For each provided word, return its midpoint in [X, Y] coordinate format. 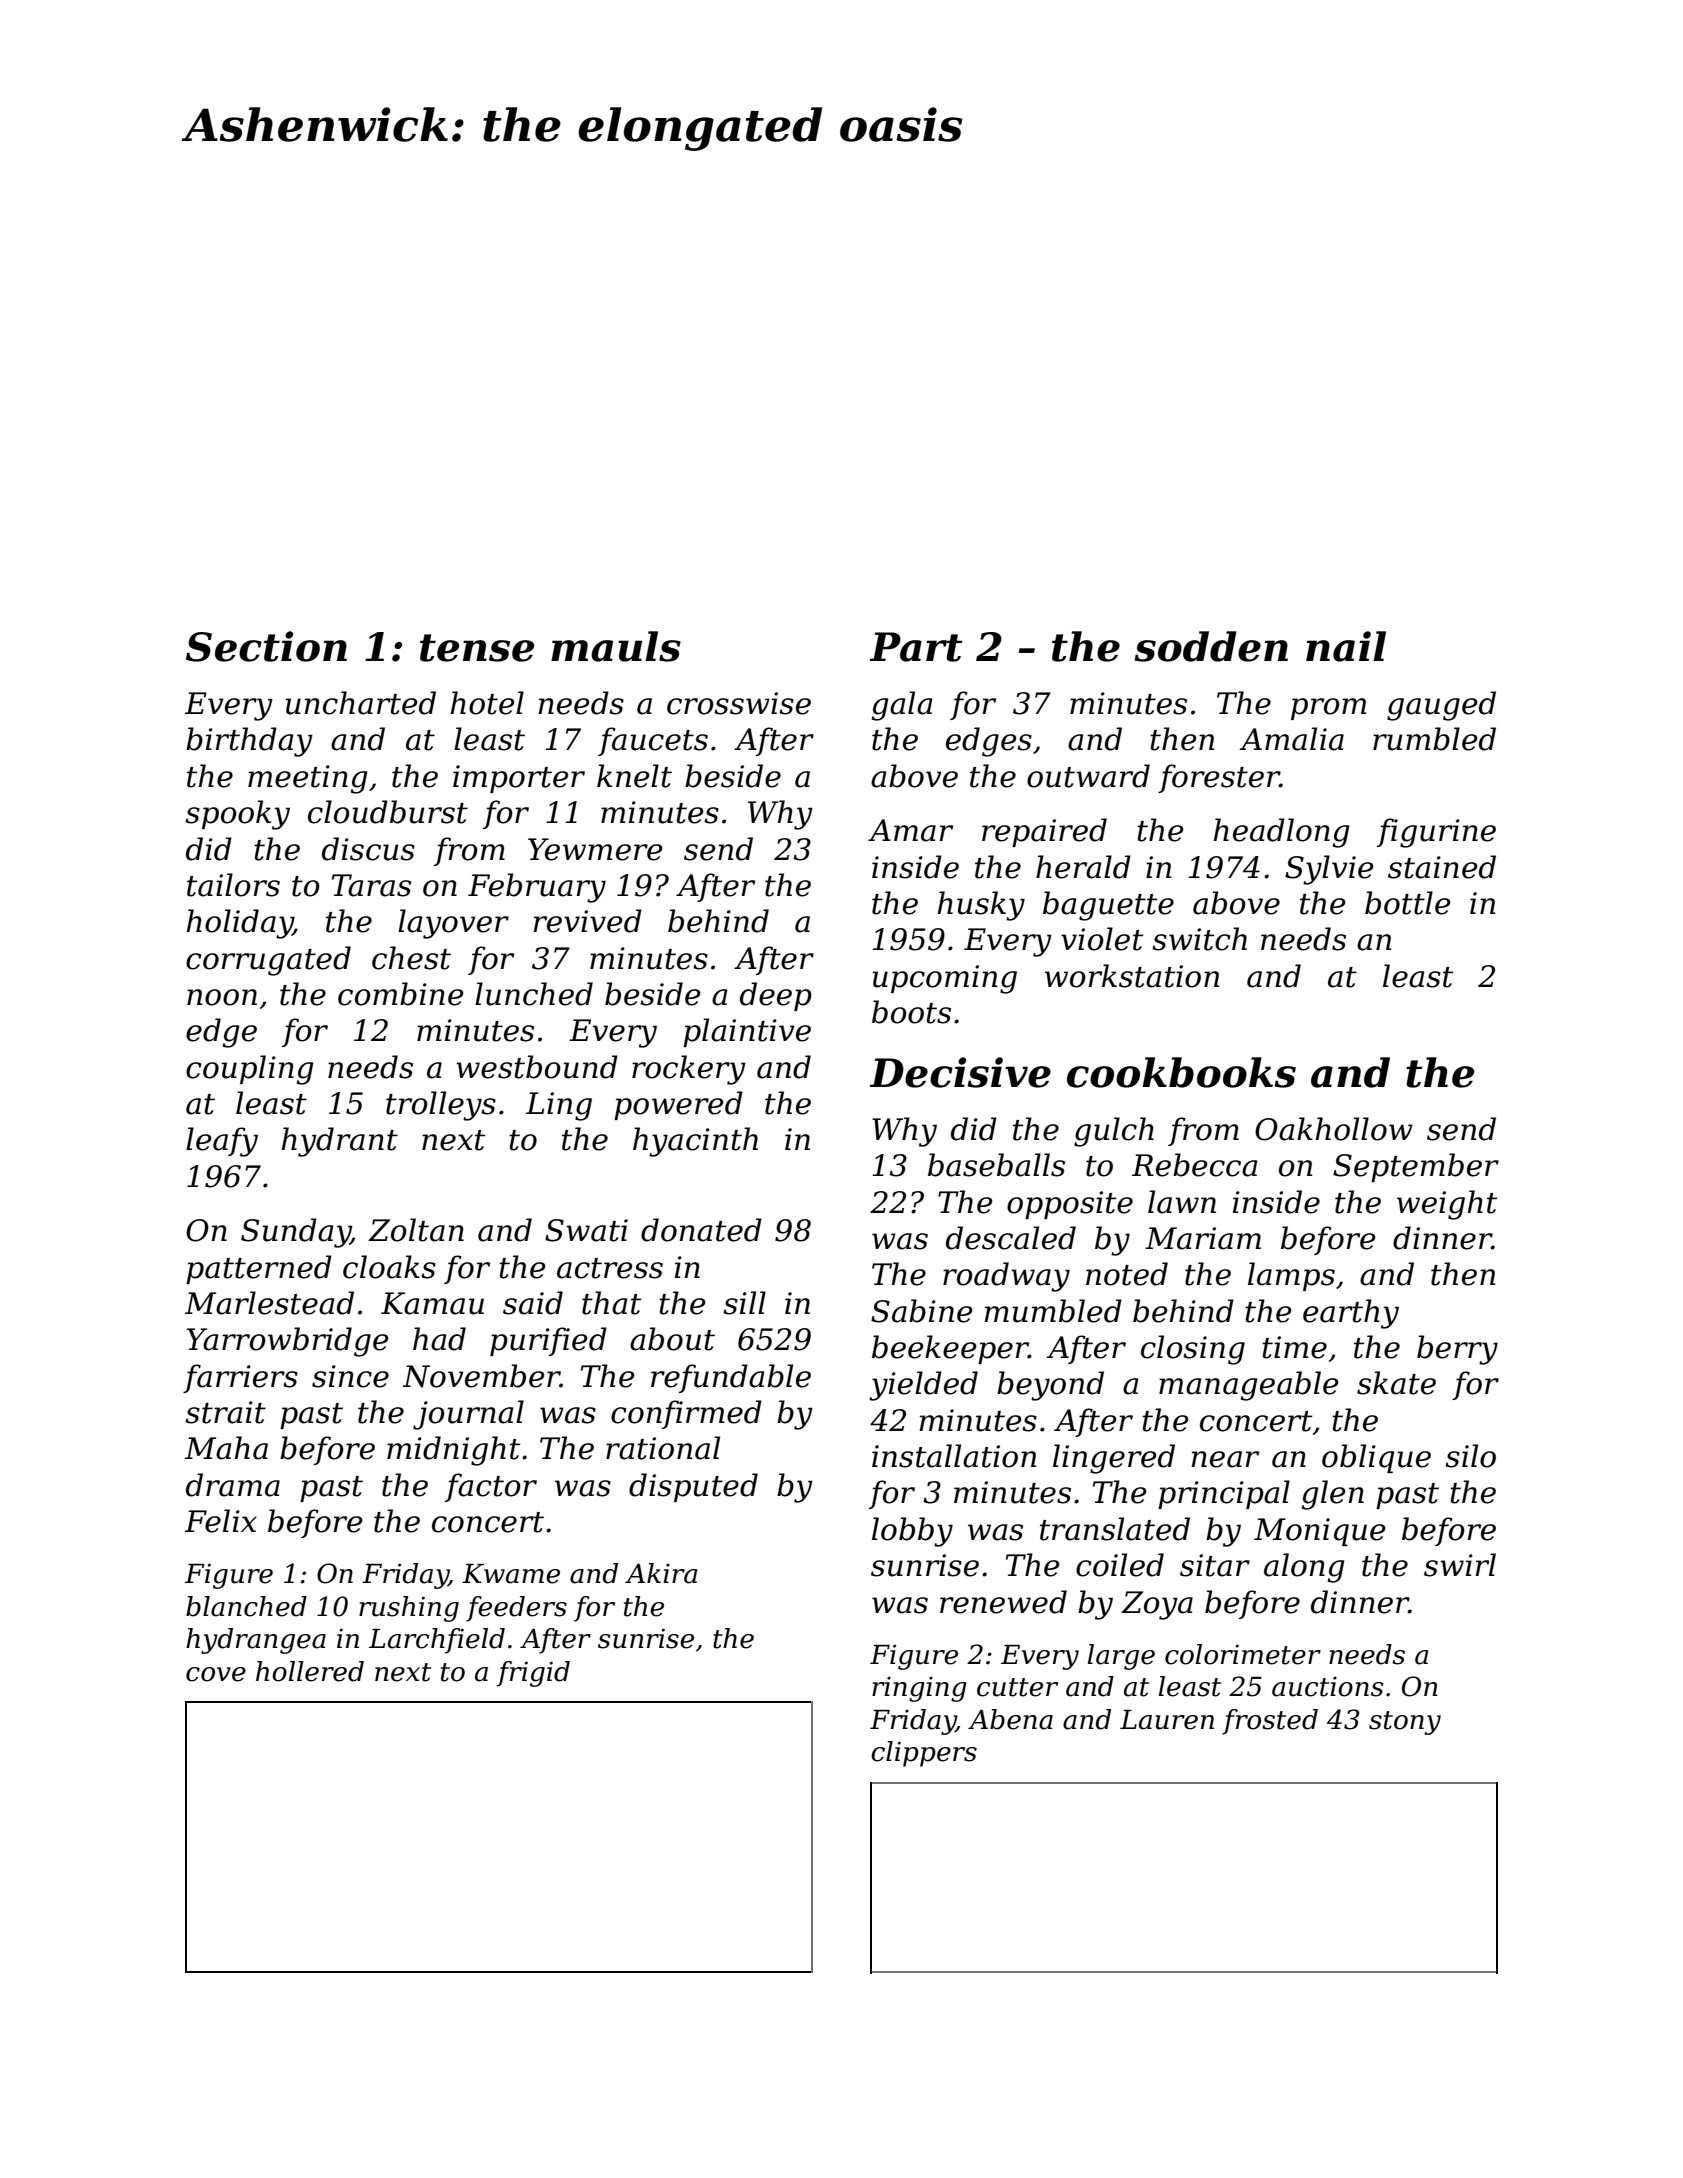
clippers [924, 1754]
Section [266, 646]
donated [701, 1230]
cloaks [389, 1267]
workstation [1132, 976]
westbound [537, 1067]
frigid [533, 1674]
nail [1346, 646]
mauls [616, 646]
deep [776, 996]
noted [1127, 1274]
